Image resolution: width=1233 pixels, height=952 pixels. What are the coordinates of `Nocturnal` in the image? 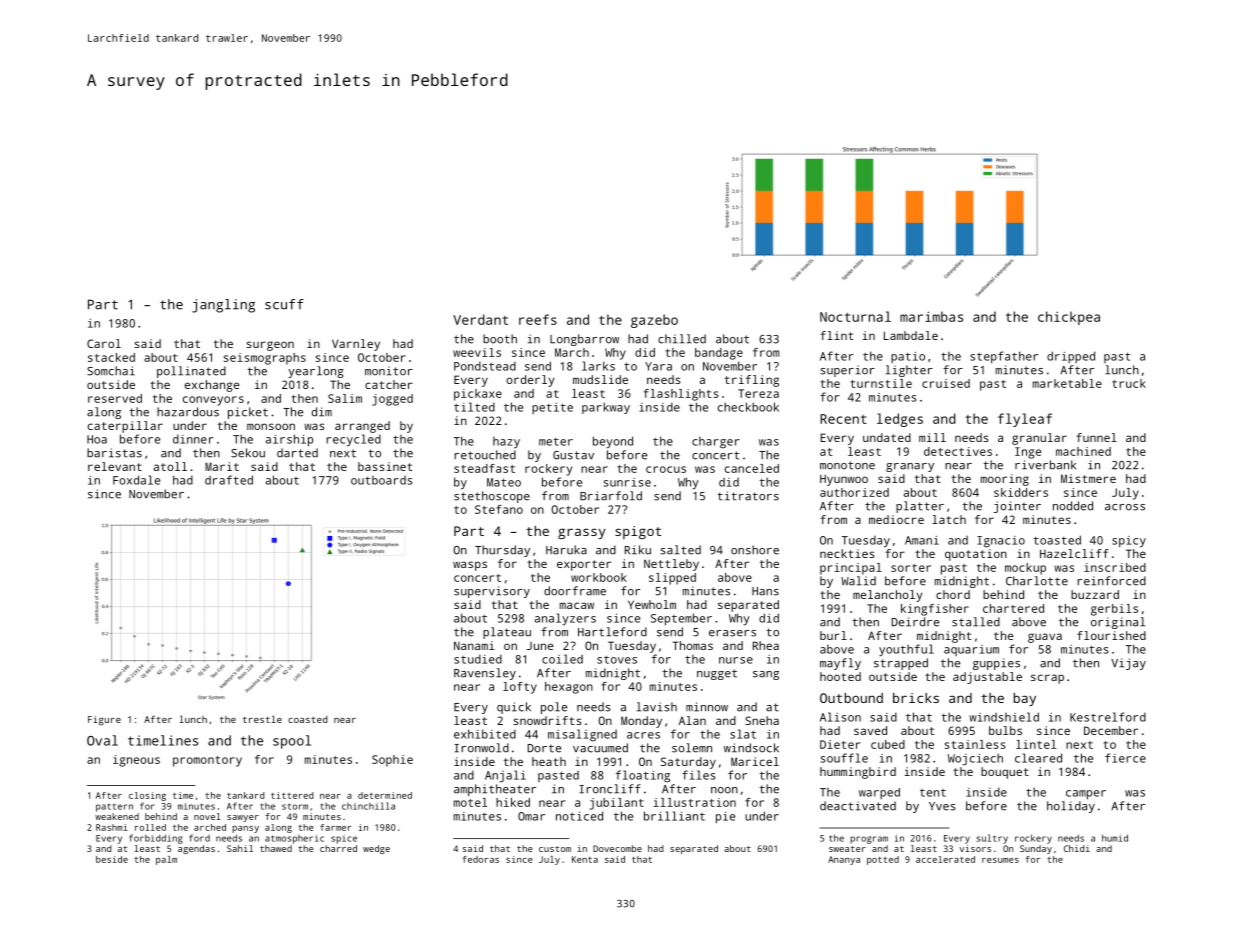 It's located at (855, 316).
